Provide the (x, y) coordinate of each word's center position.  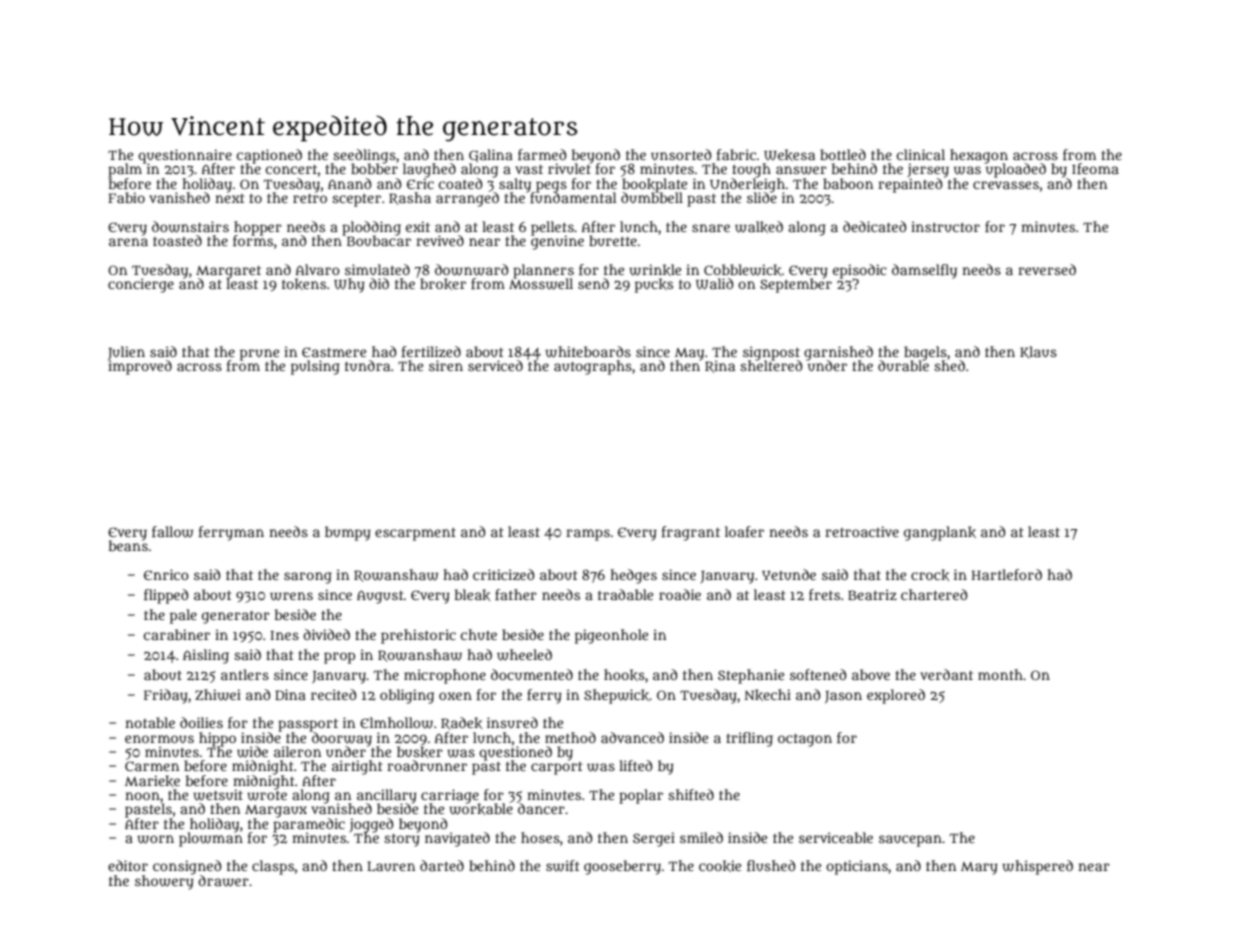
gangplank (940, 533)
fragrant (691, 533)
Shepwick (617, 696)
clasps (273, 867)
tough (751, 170)
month (1000, 674)
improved (140, 367)
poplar (641, 796)
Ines (285, 635)
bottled (843, 154)
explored (896, 696)
